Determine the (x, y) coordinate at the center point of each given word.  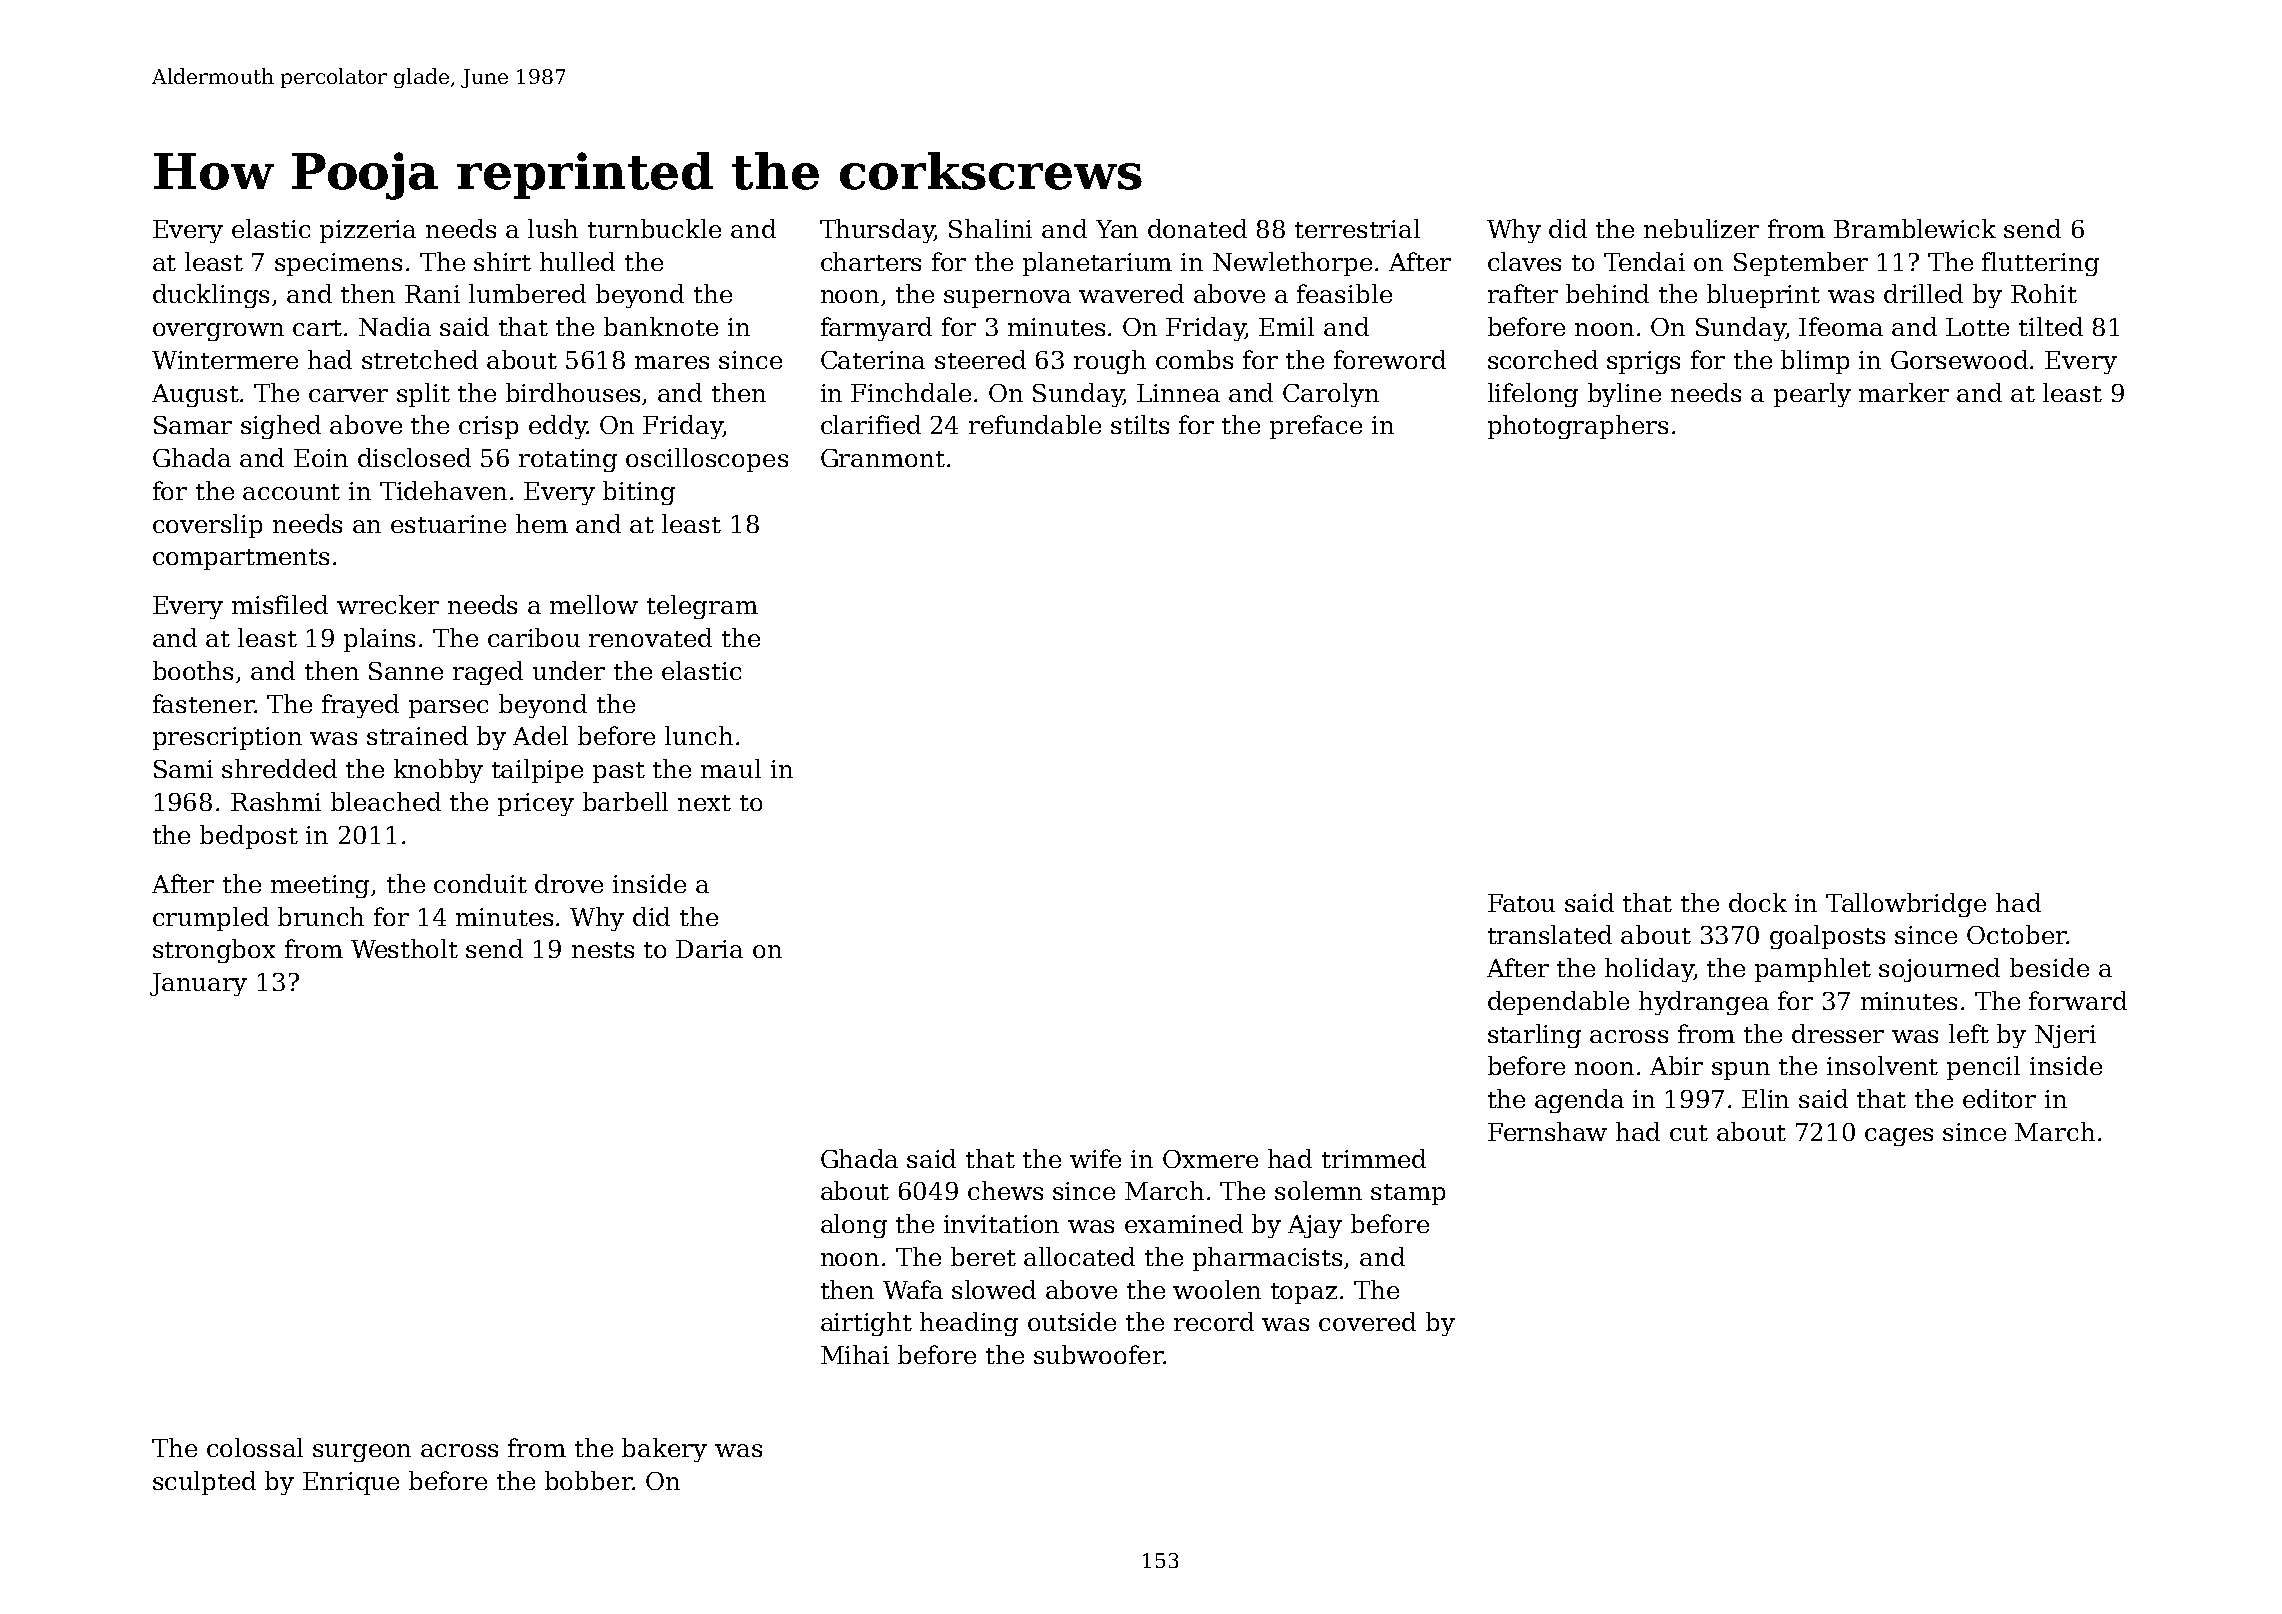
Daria (709, 949)
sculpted (204, 1483)
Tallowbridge (1906, 905)
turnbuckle (654, 228)
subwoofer (1098, 1354)
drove (569, 883)
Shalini (990, 228)
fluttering (2040, 264)
